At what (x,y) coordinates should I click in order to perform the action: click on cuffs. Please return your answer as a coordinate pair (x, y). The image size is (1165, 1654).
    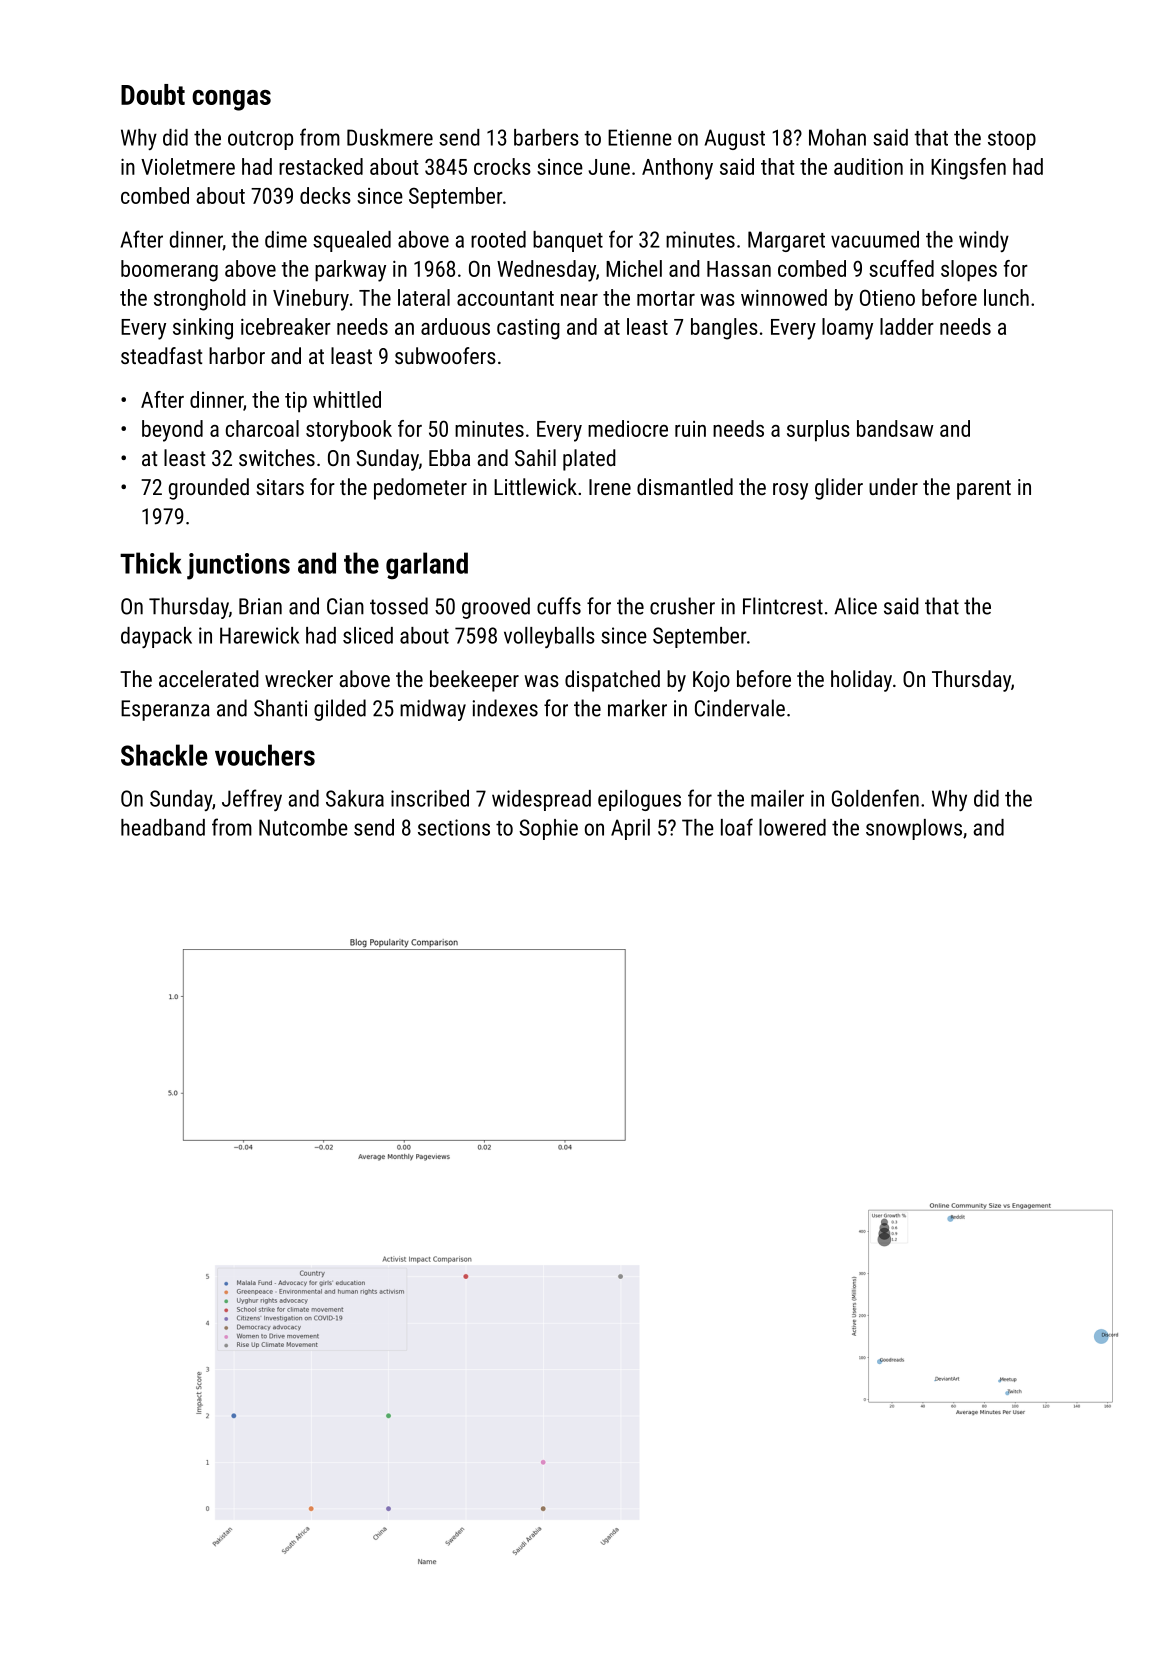
    Looking at the image, I should click on (559, 606).
